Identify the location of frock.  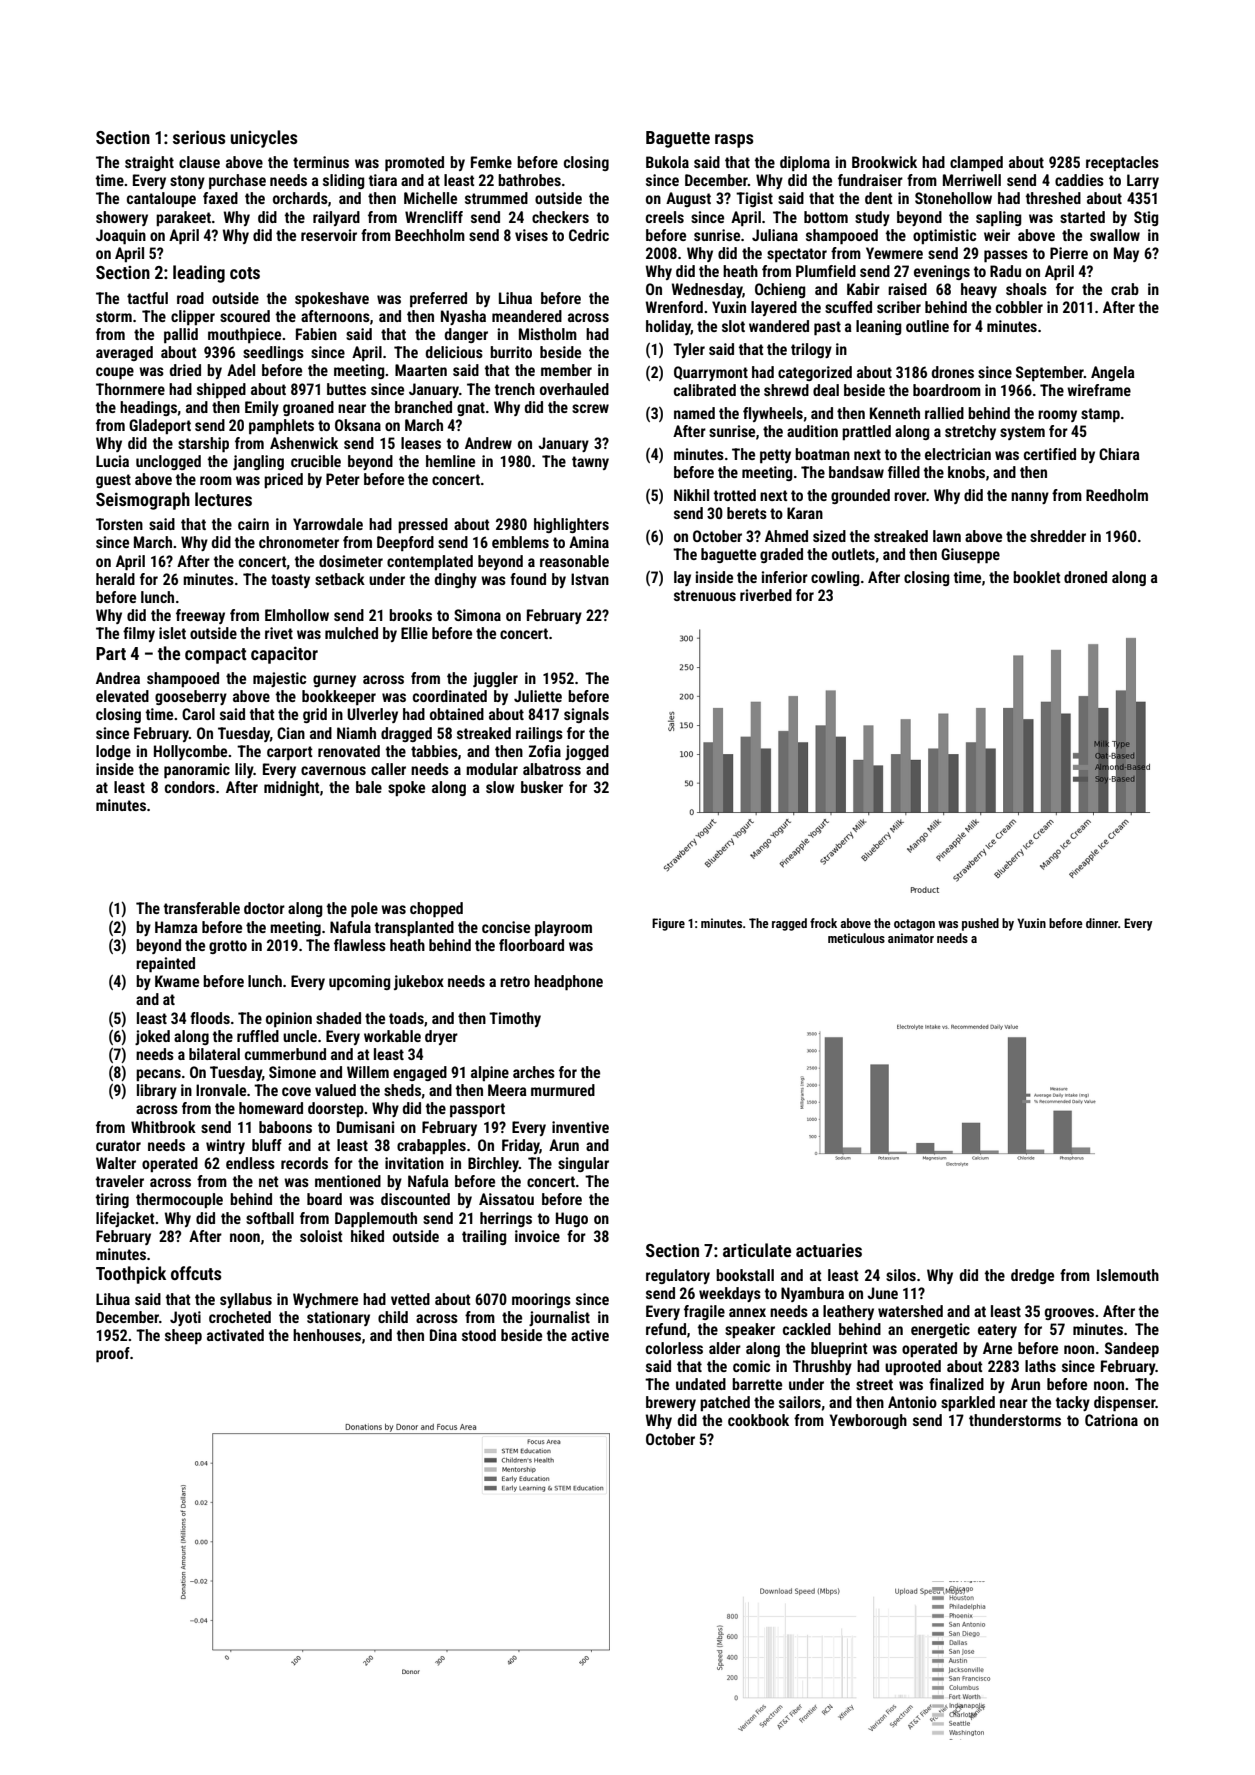
(823, 923).
